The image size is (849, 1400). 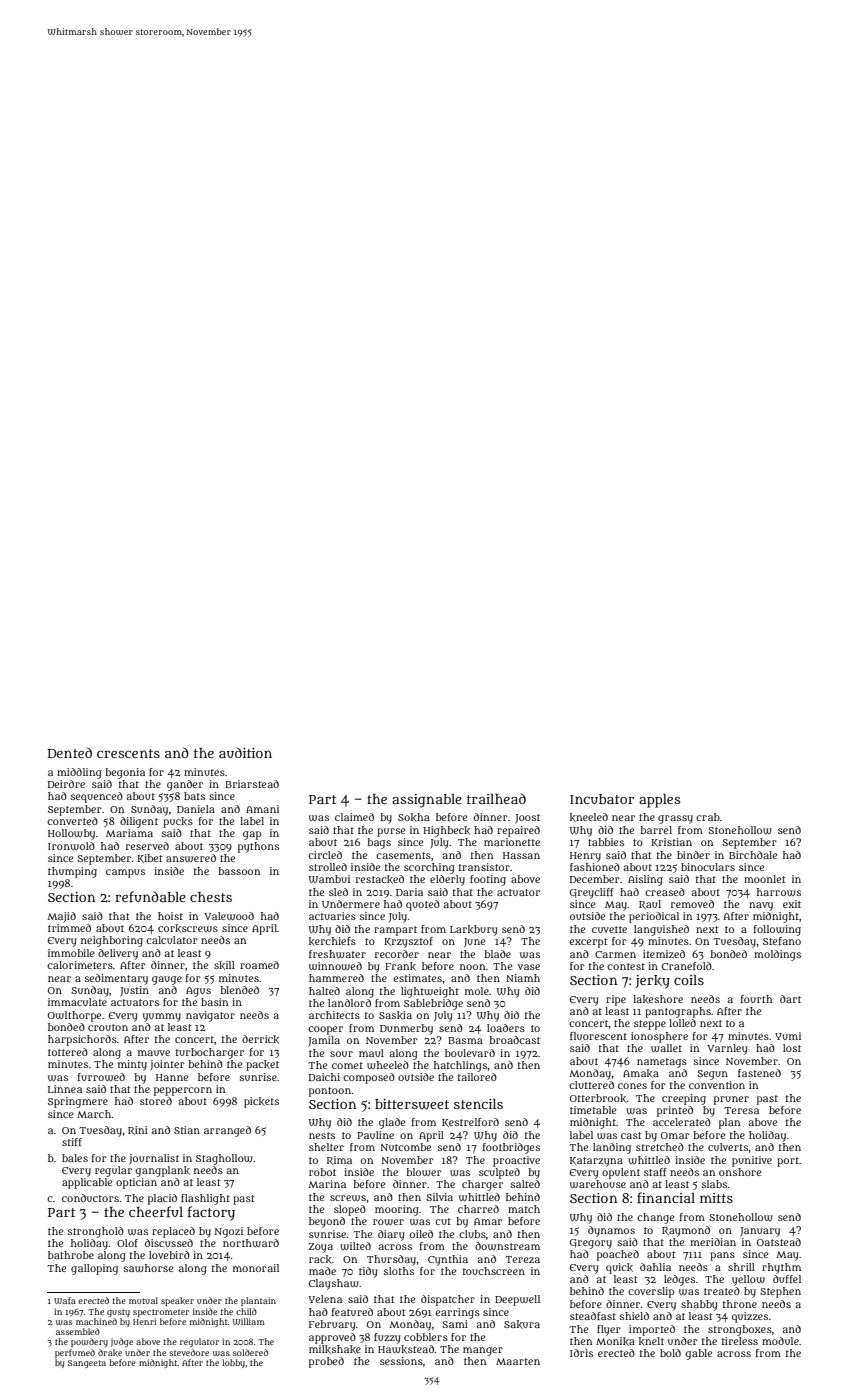 I want to click on punitive, so click(x=752, y=1161).
